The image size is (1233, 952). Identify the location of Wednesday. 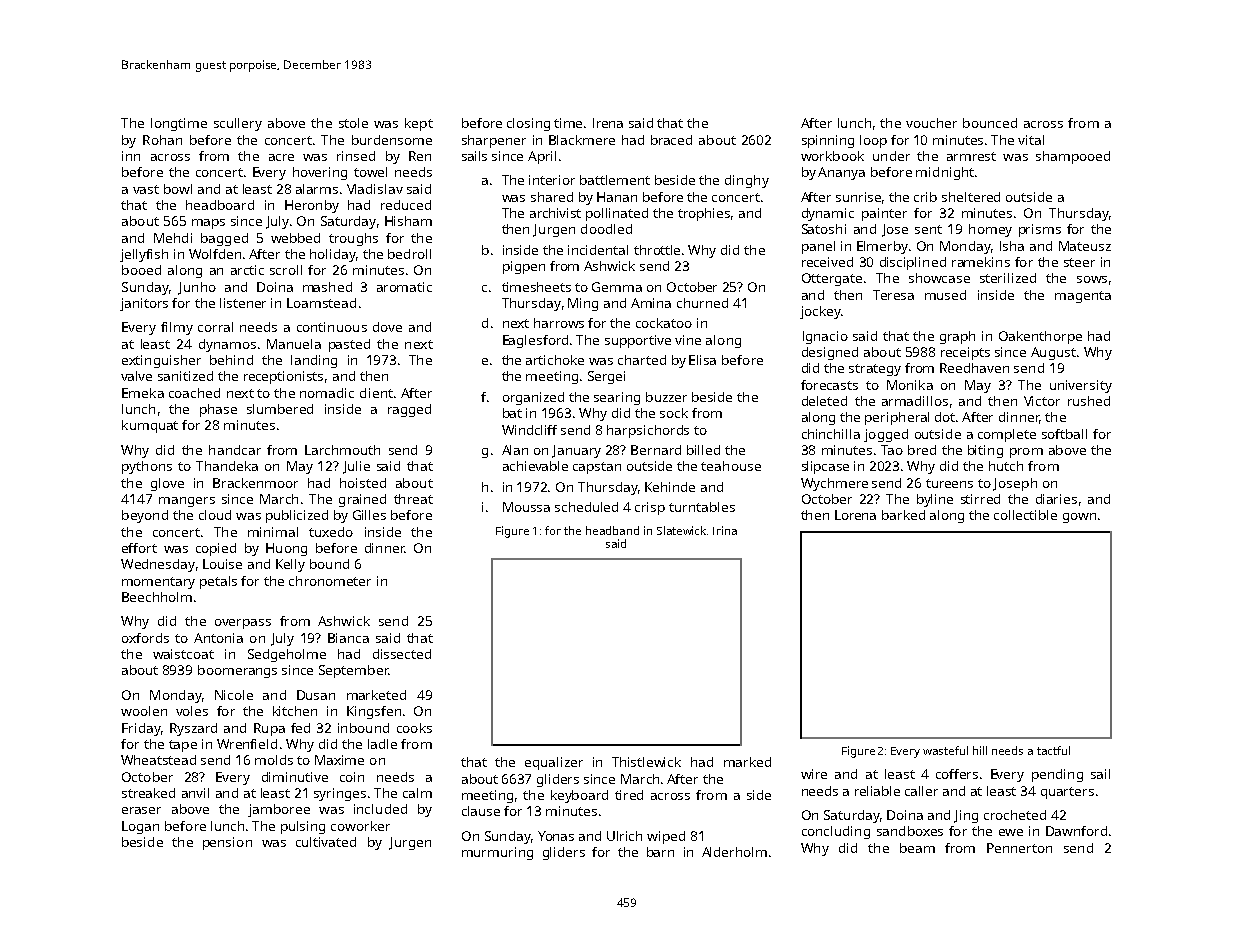
(158, 565).
